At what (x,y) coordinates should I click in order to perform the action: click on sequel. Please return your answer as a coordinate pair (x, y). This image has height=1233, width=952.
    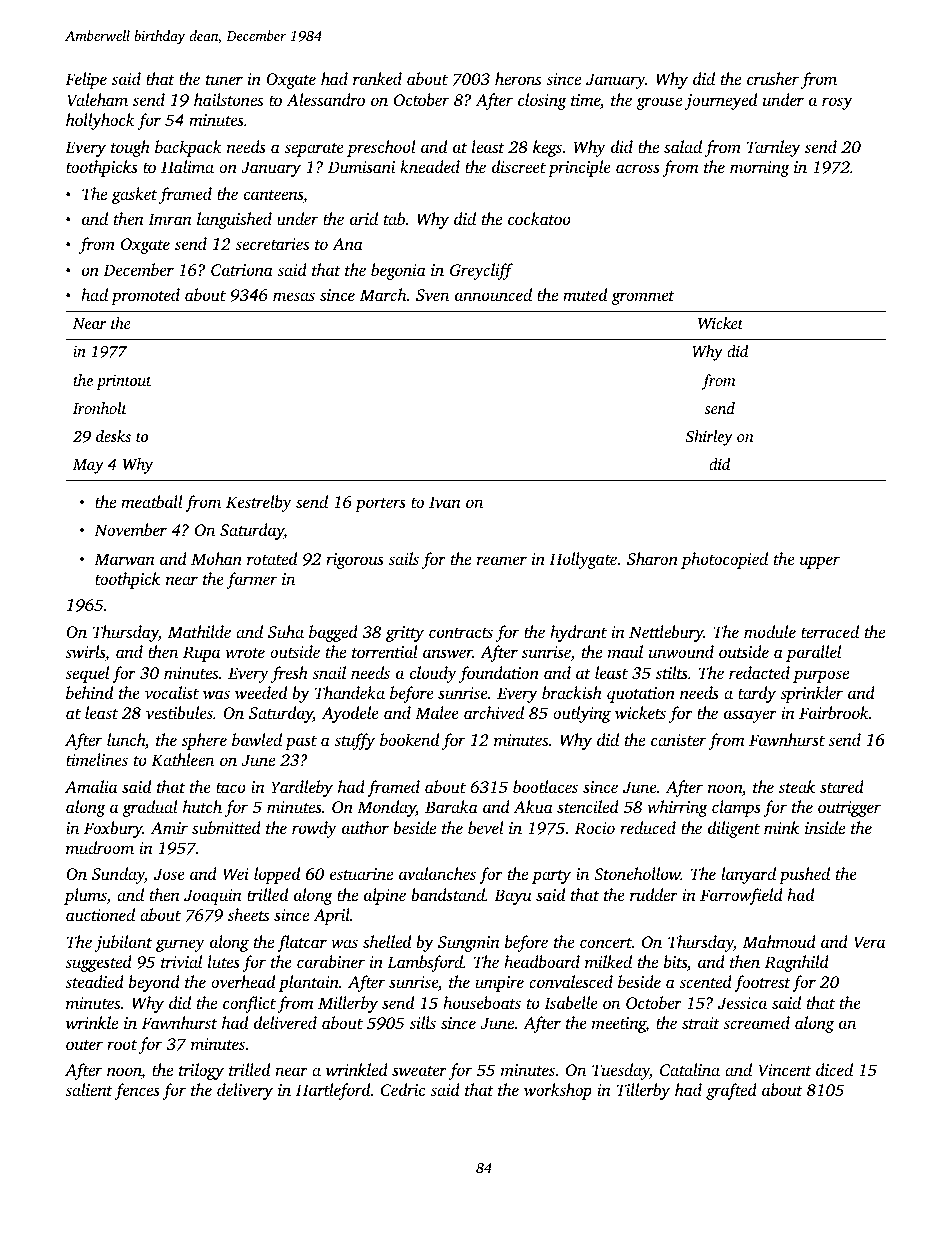
    Looking at the image, I should click on (87, 674).
